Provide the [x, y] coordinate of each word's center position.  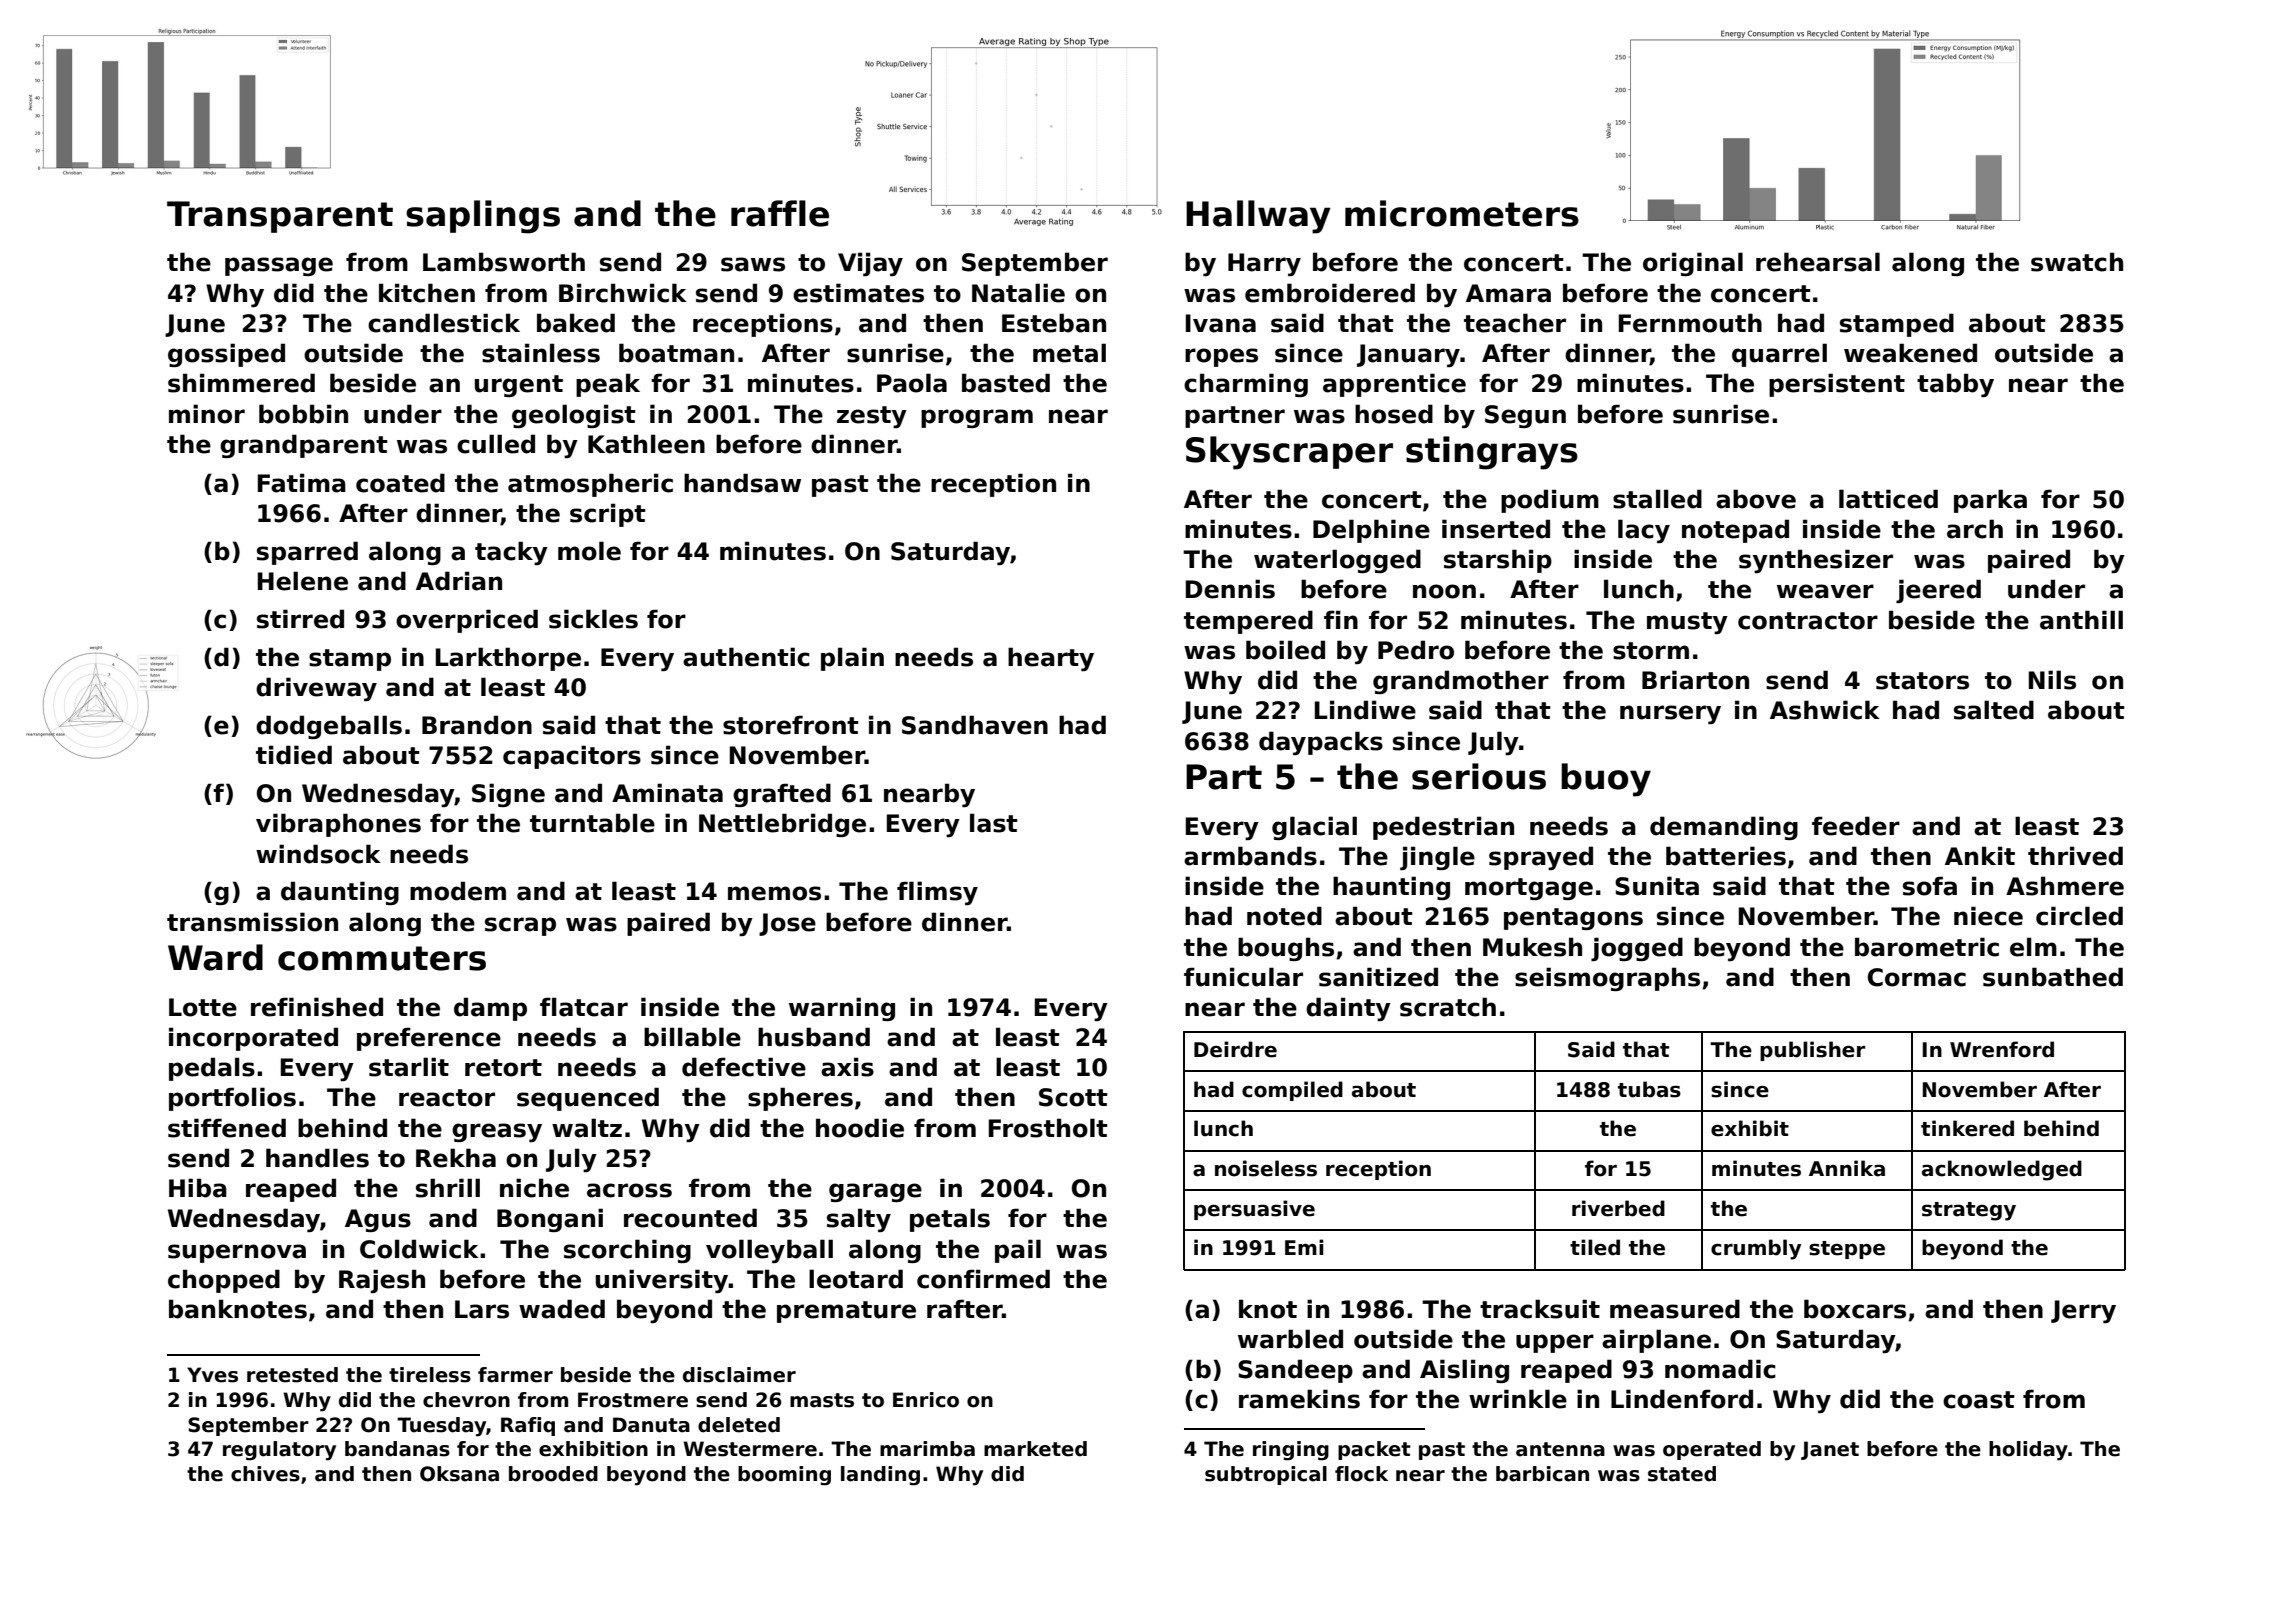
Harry [1264, 264]
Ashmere [2065, 886]
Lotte [203, 1007]
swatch [2077, 262]
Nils [2052, 680]
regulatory [279, 1451]
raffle [780, 213]
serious [1479, 776]
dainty [1348, 1009]
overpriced [467, 621]
